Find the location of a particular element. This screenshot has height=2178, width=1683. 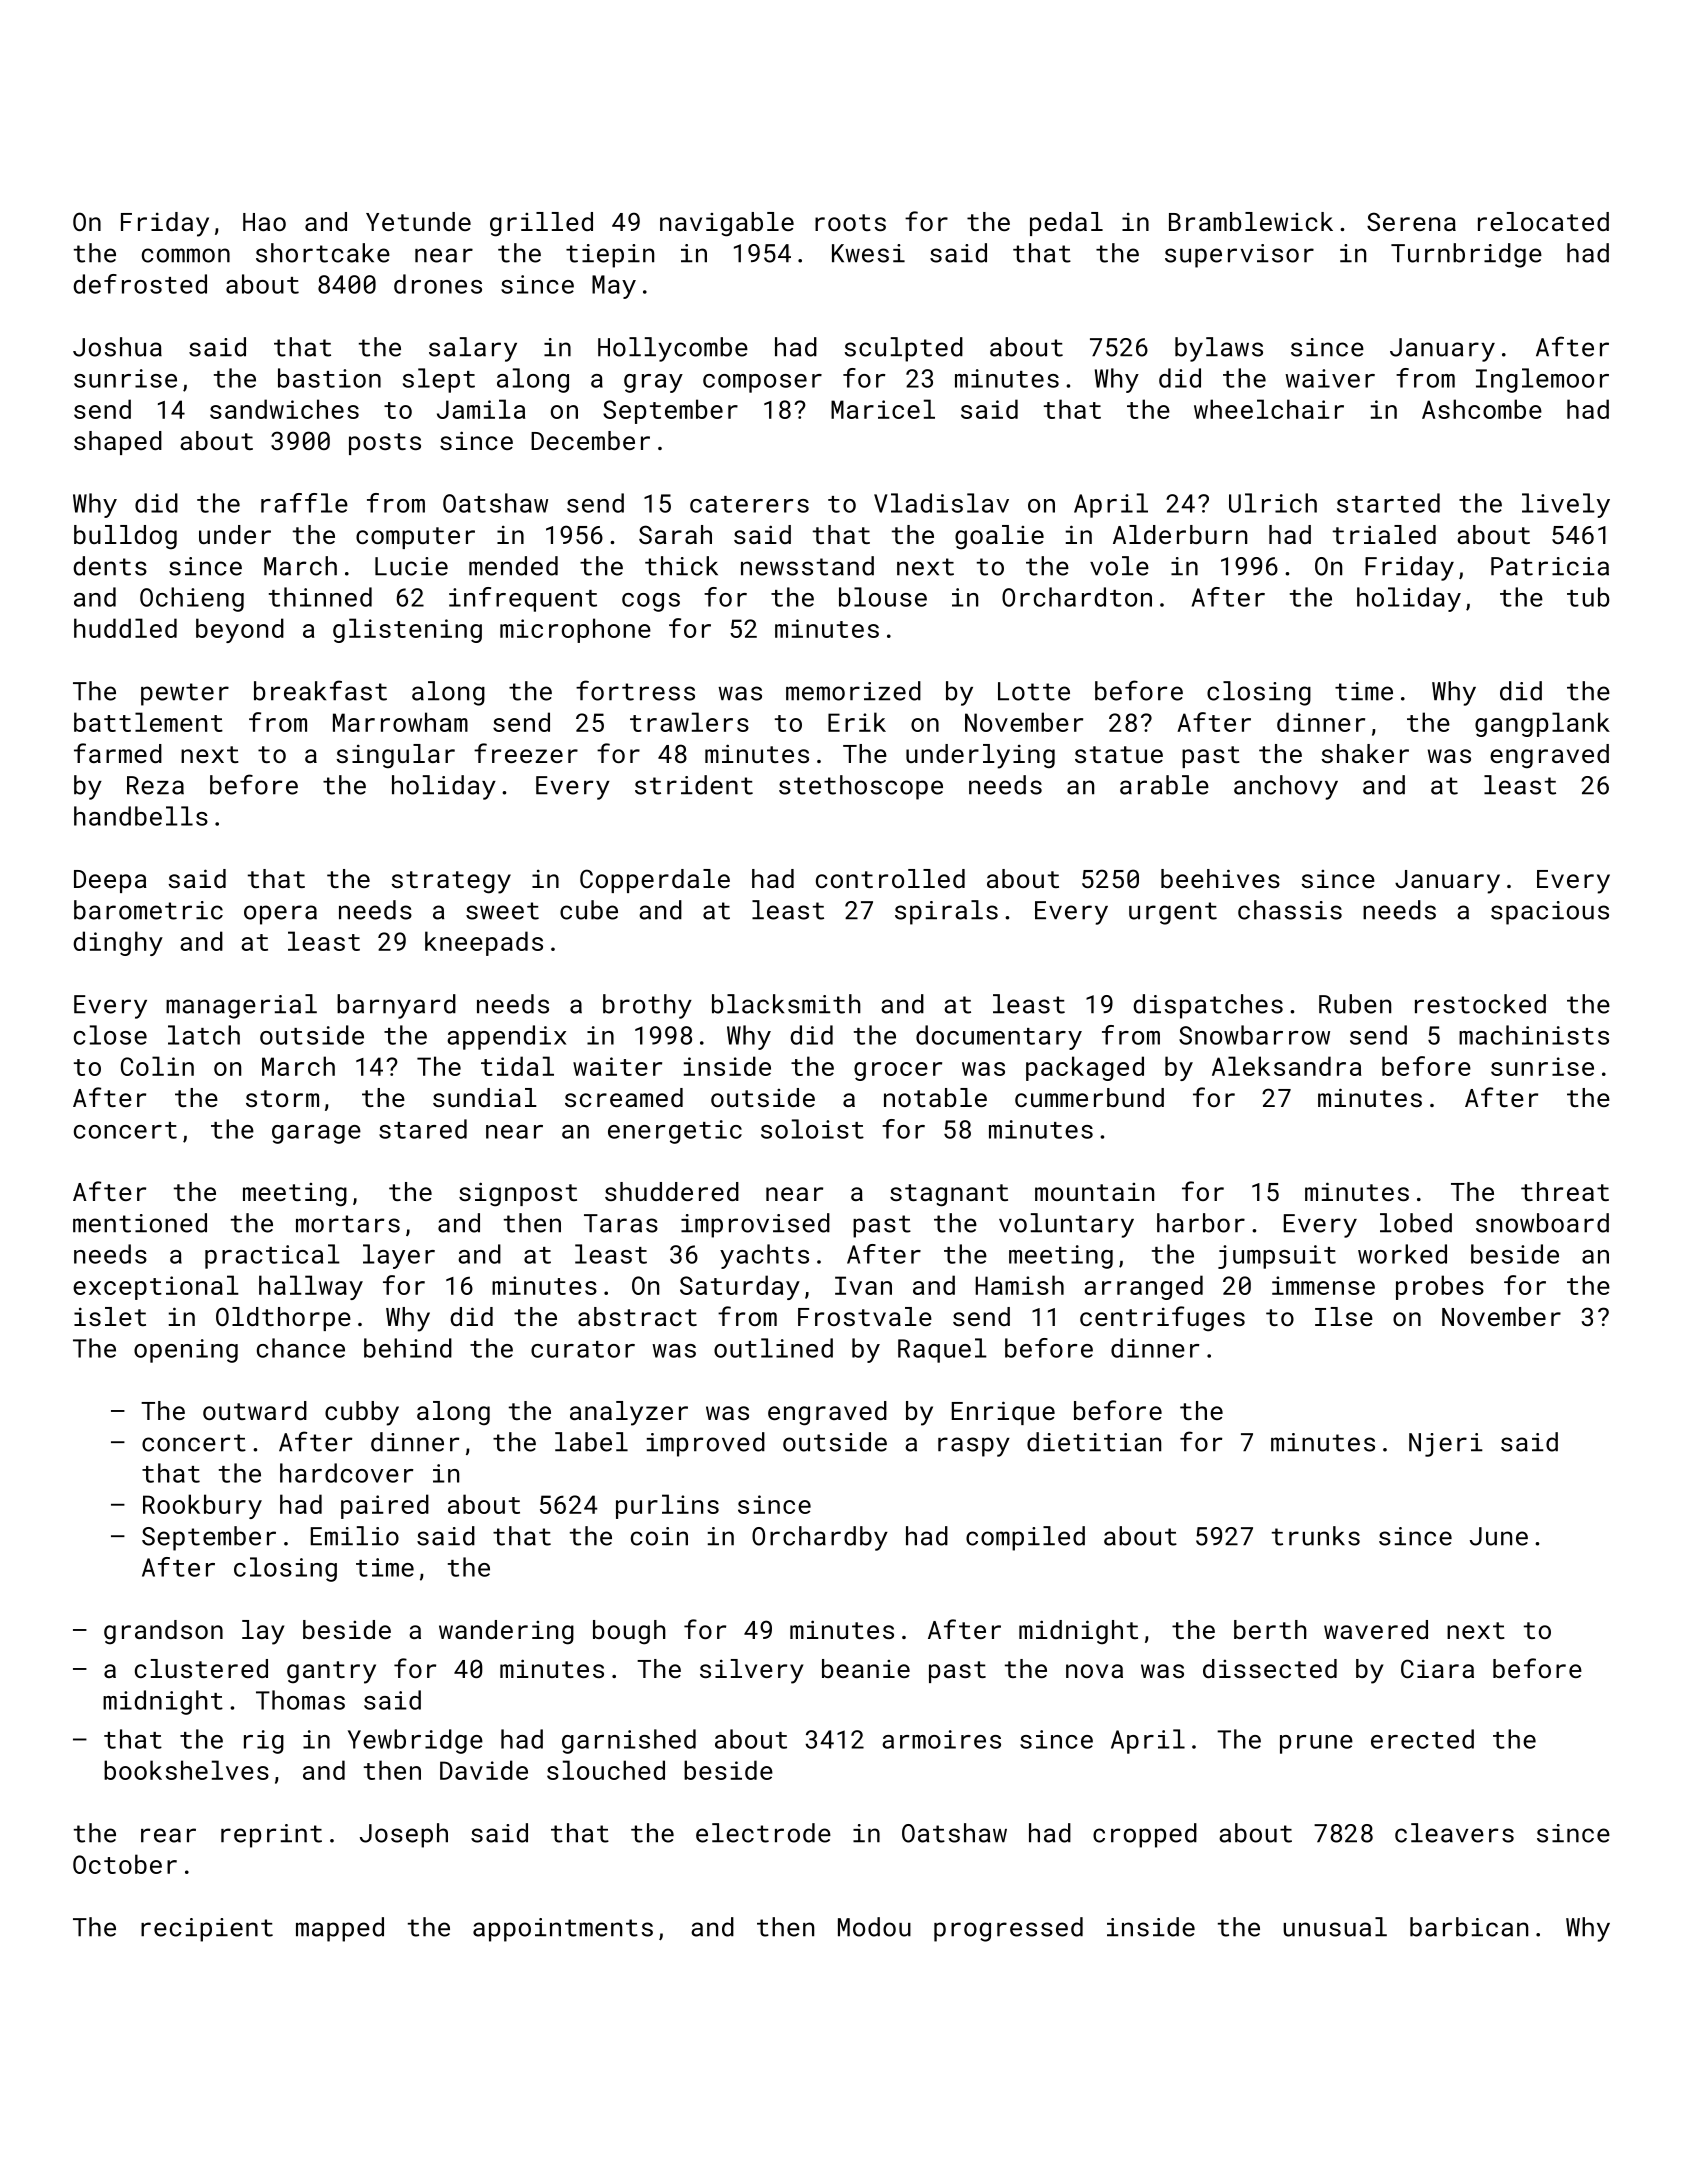

practical is located at coordinates (272, 1256).
